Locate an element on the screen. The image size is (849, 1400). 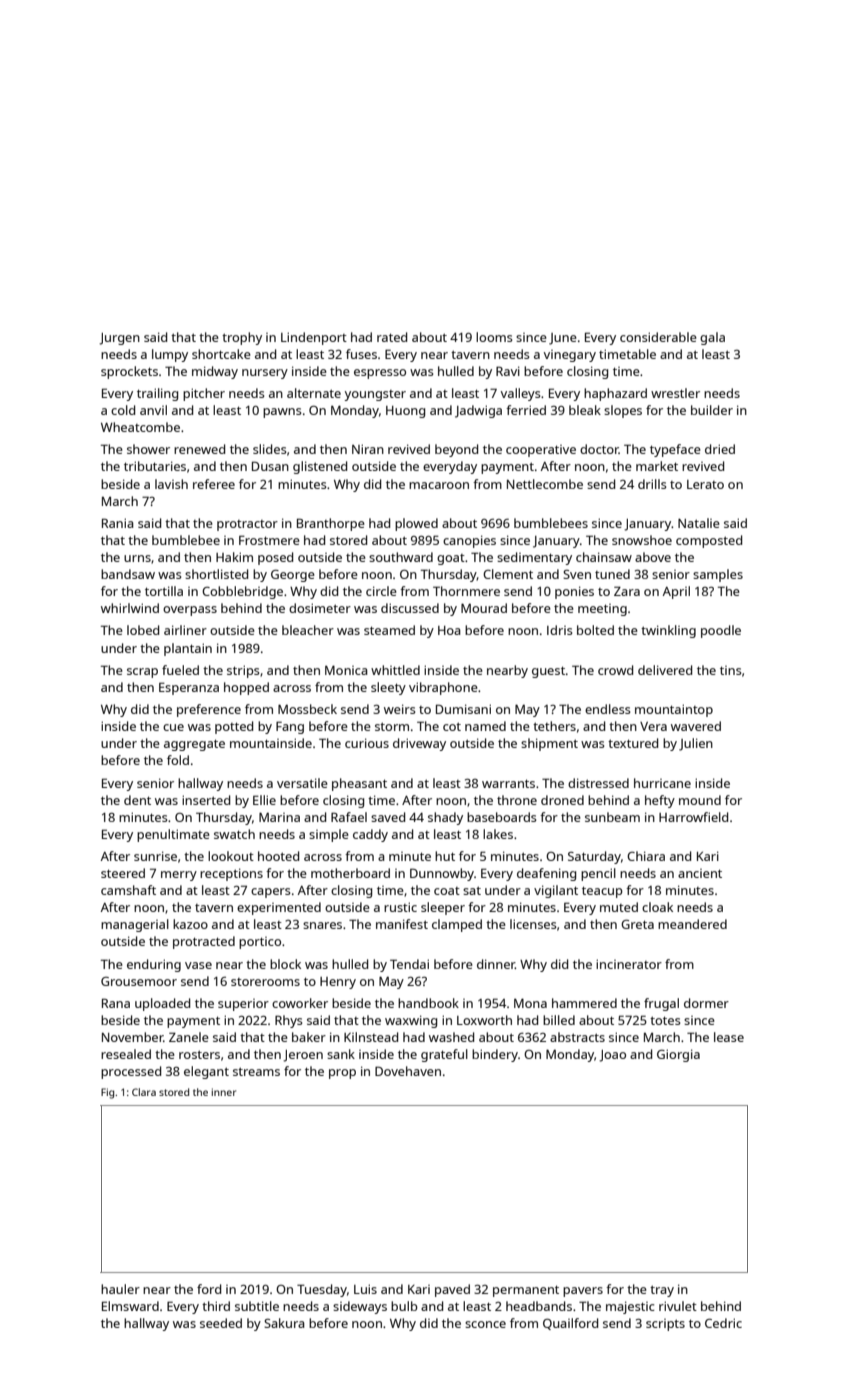
warrants is located at coordinates (508, 783).
